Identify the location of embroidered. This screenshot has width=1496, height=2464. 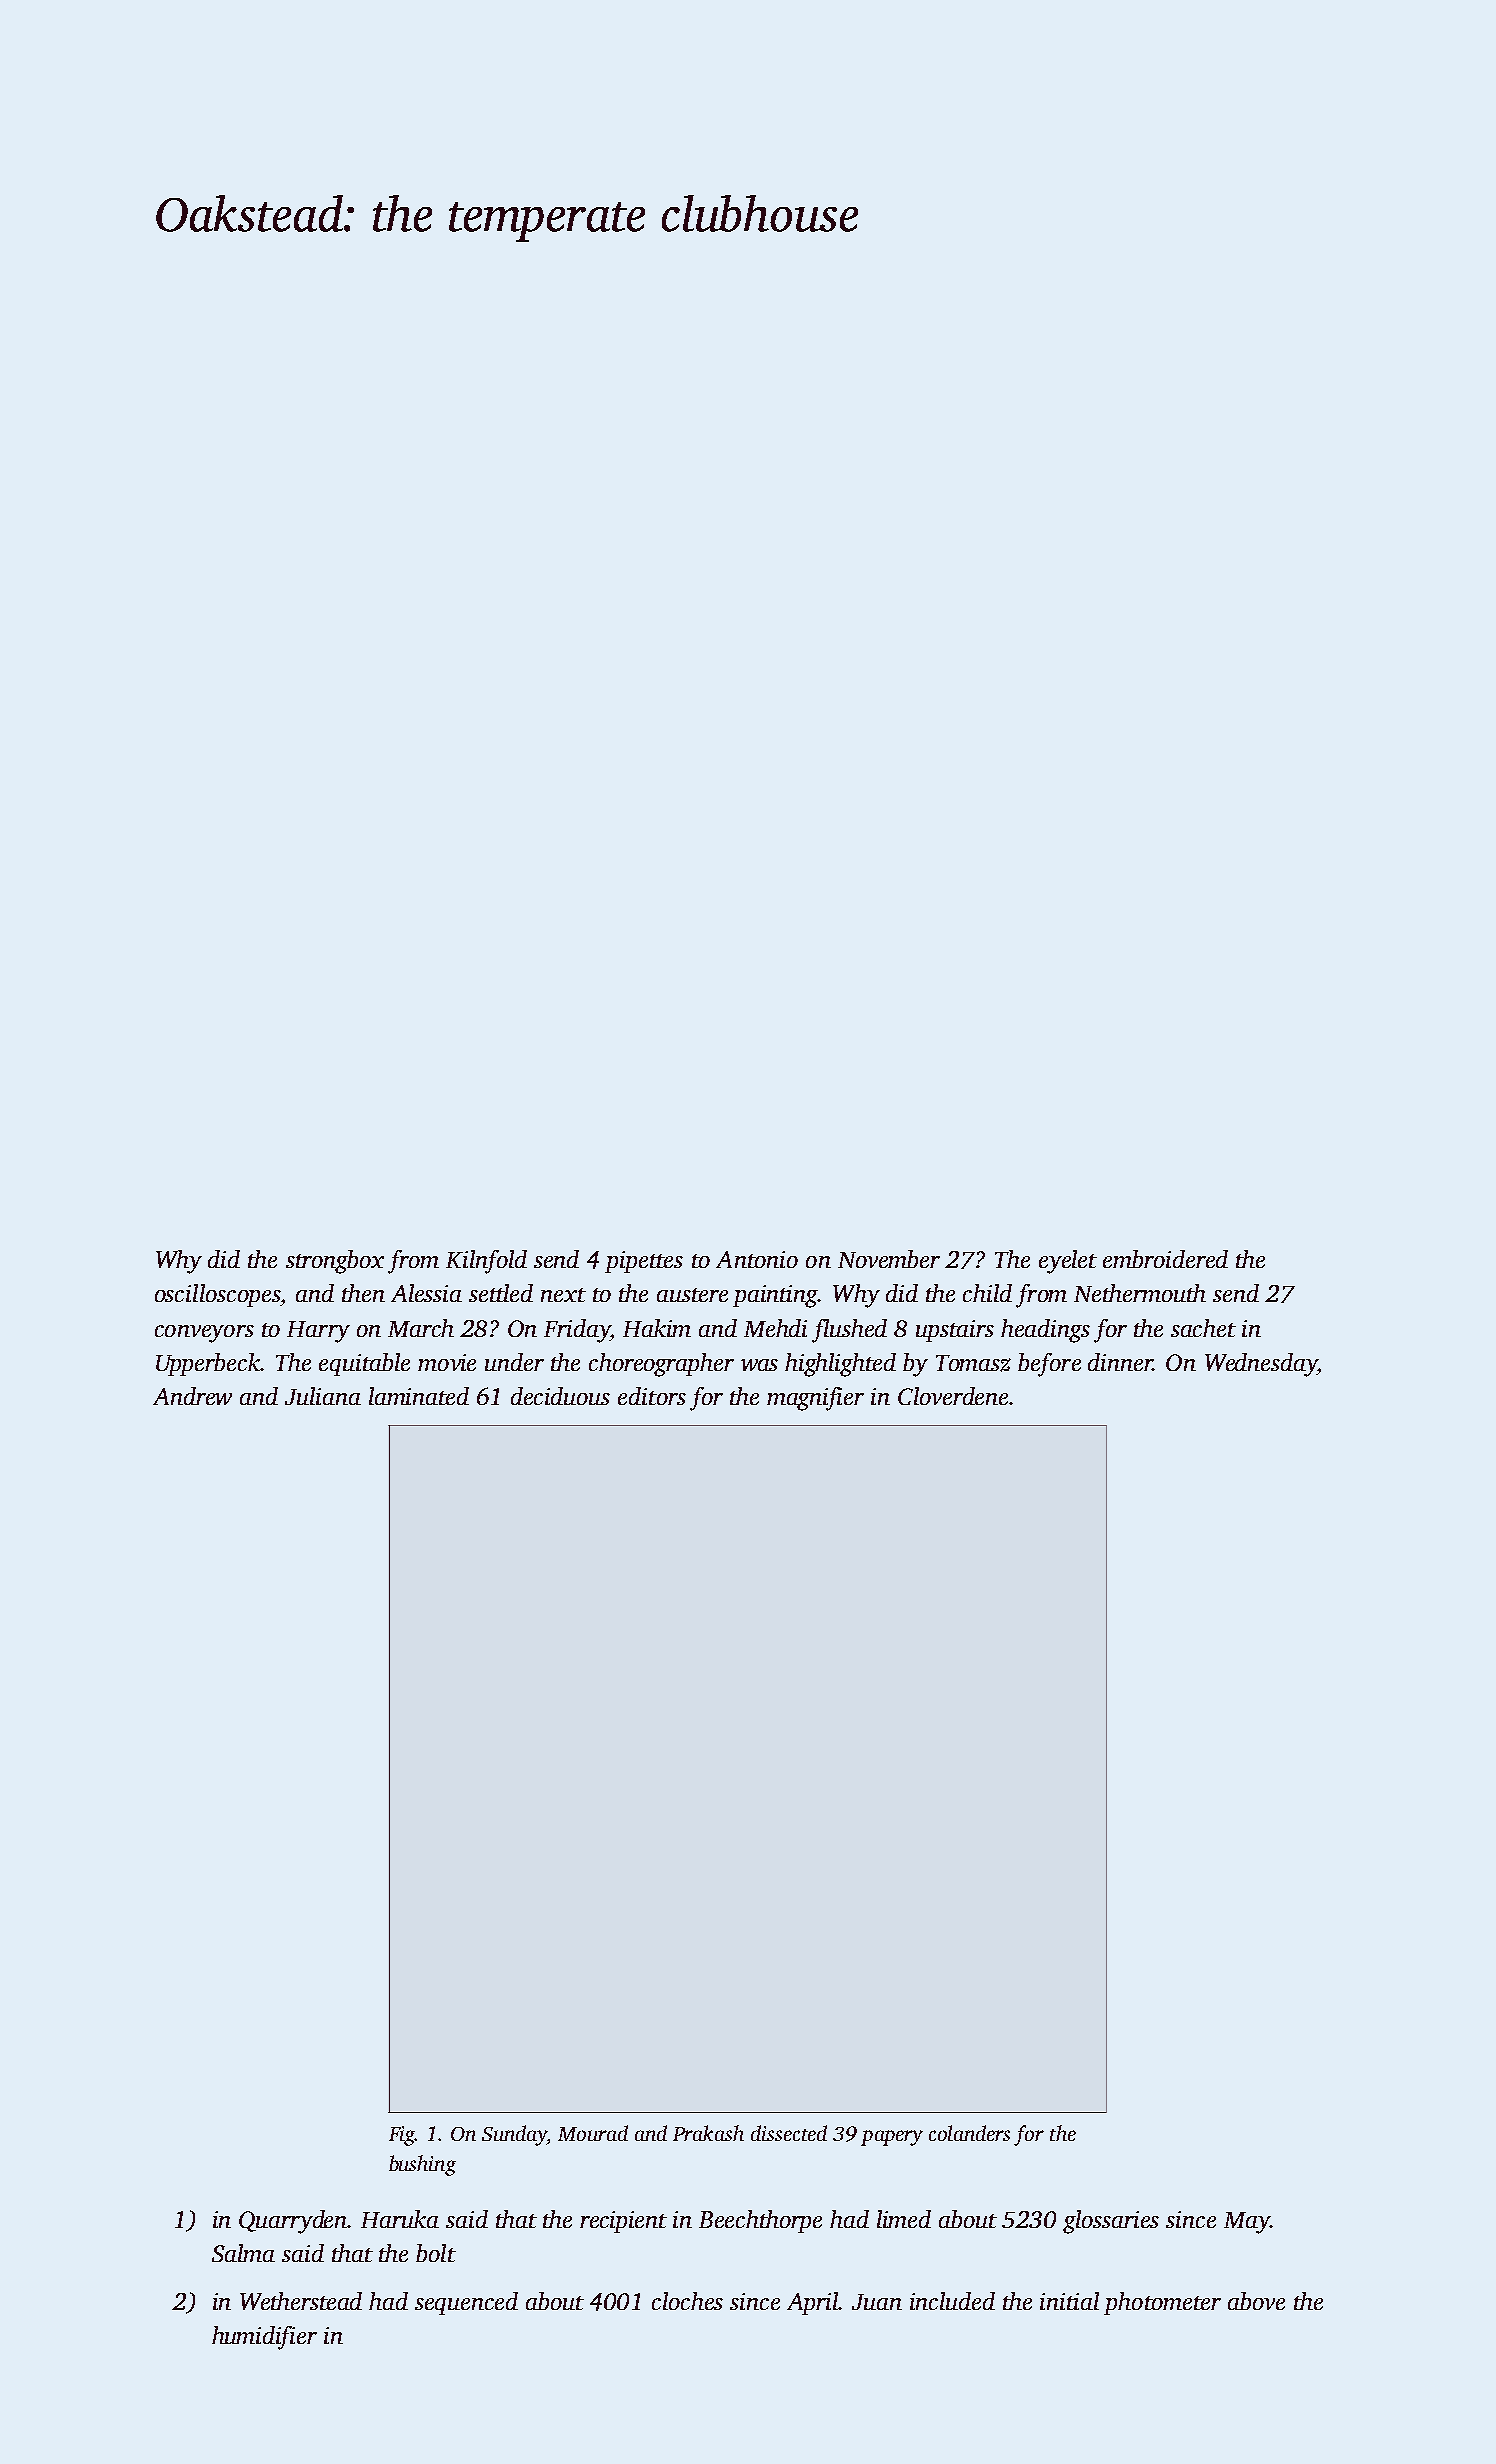
(1165, 1259).
